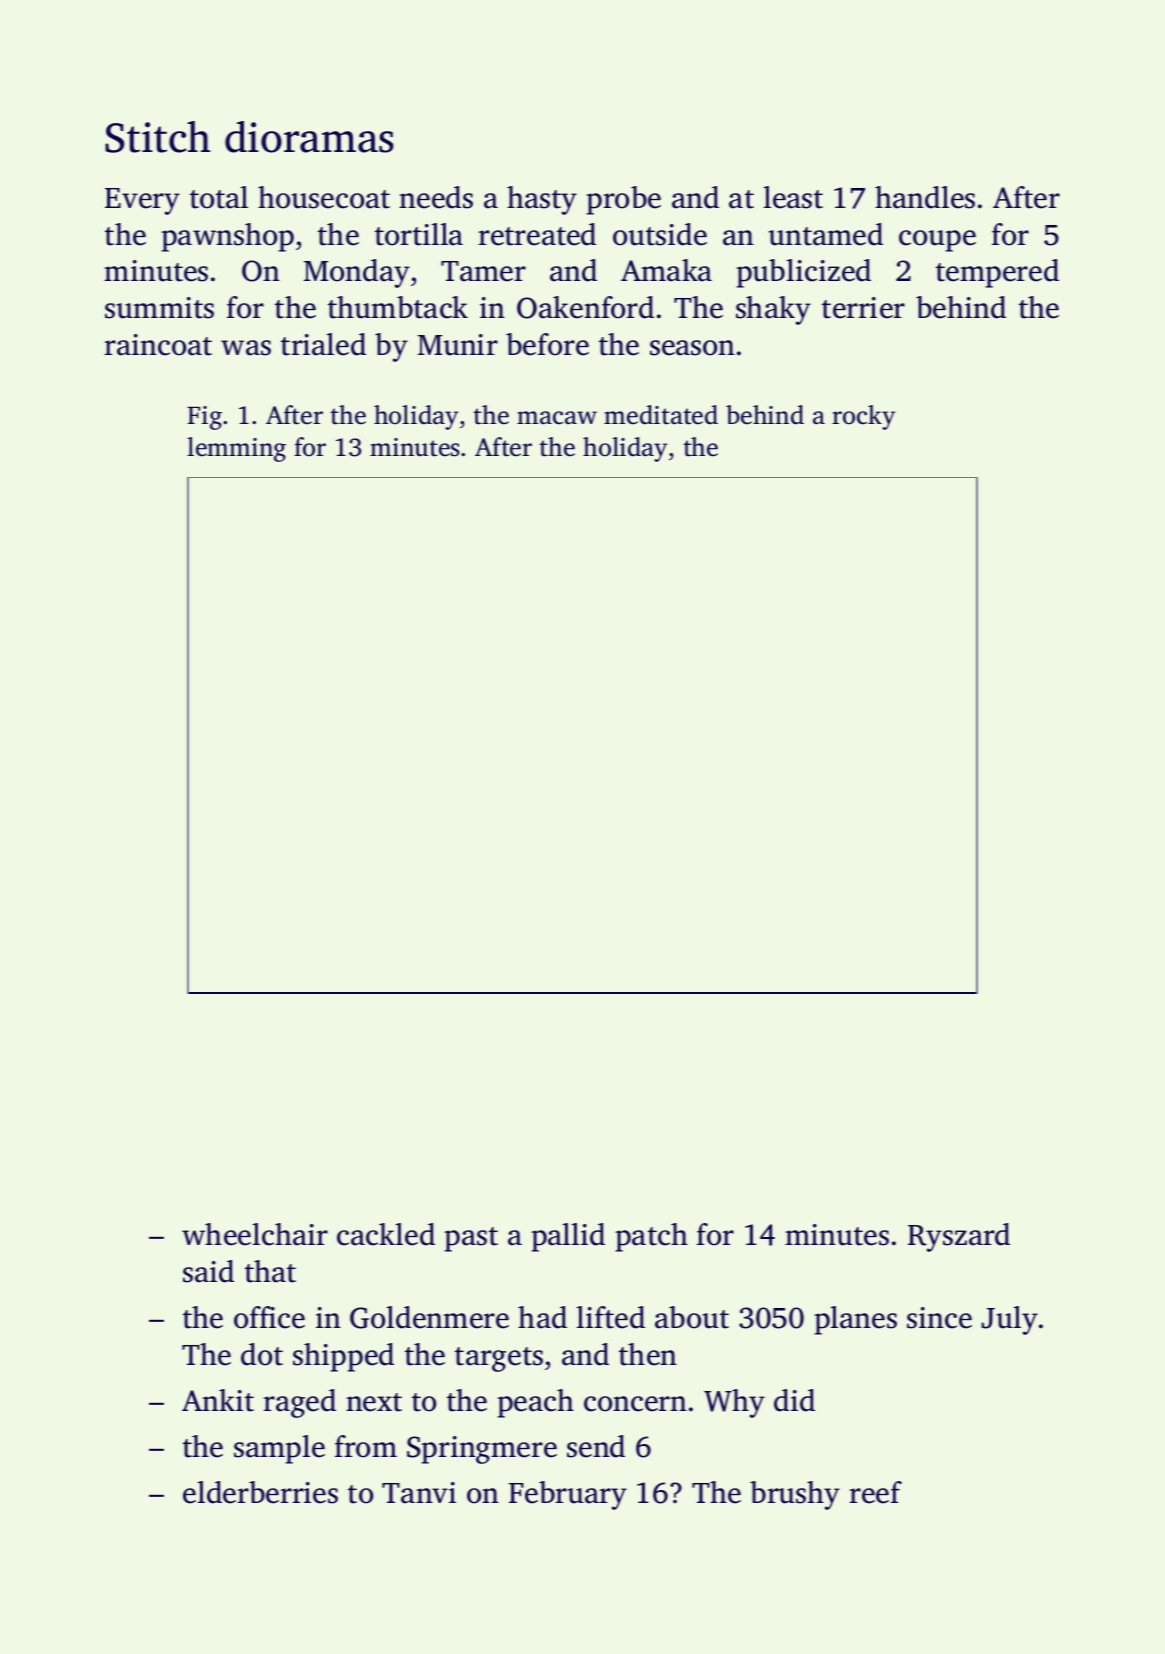  Describe the element at coordinates (246, 348) in the screenshot. I see `was` at that location.
